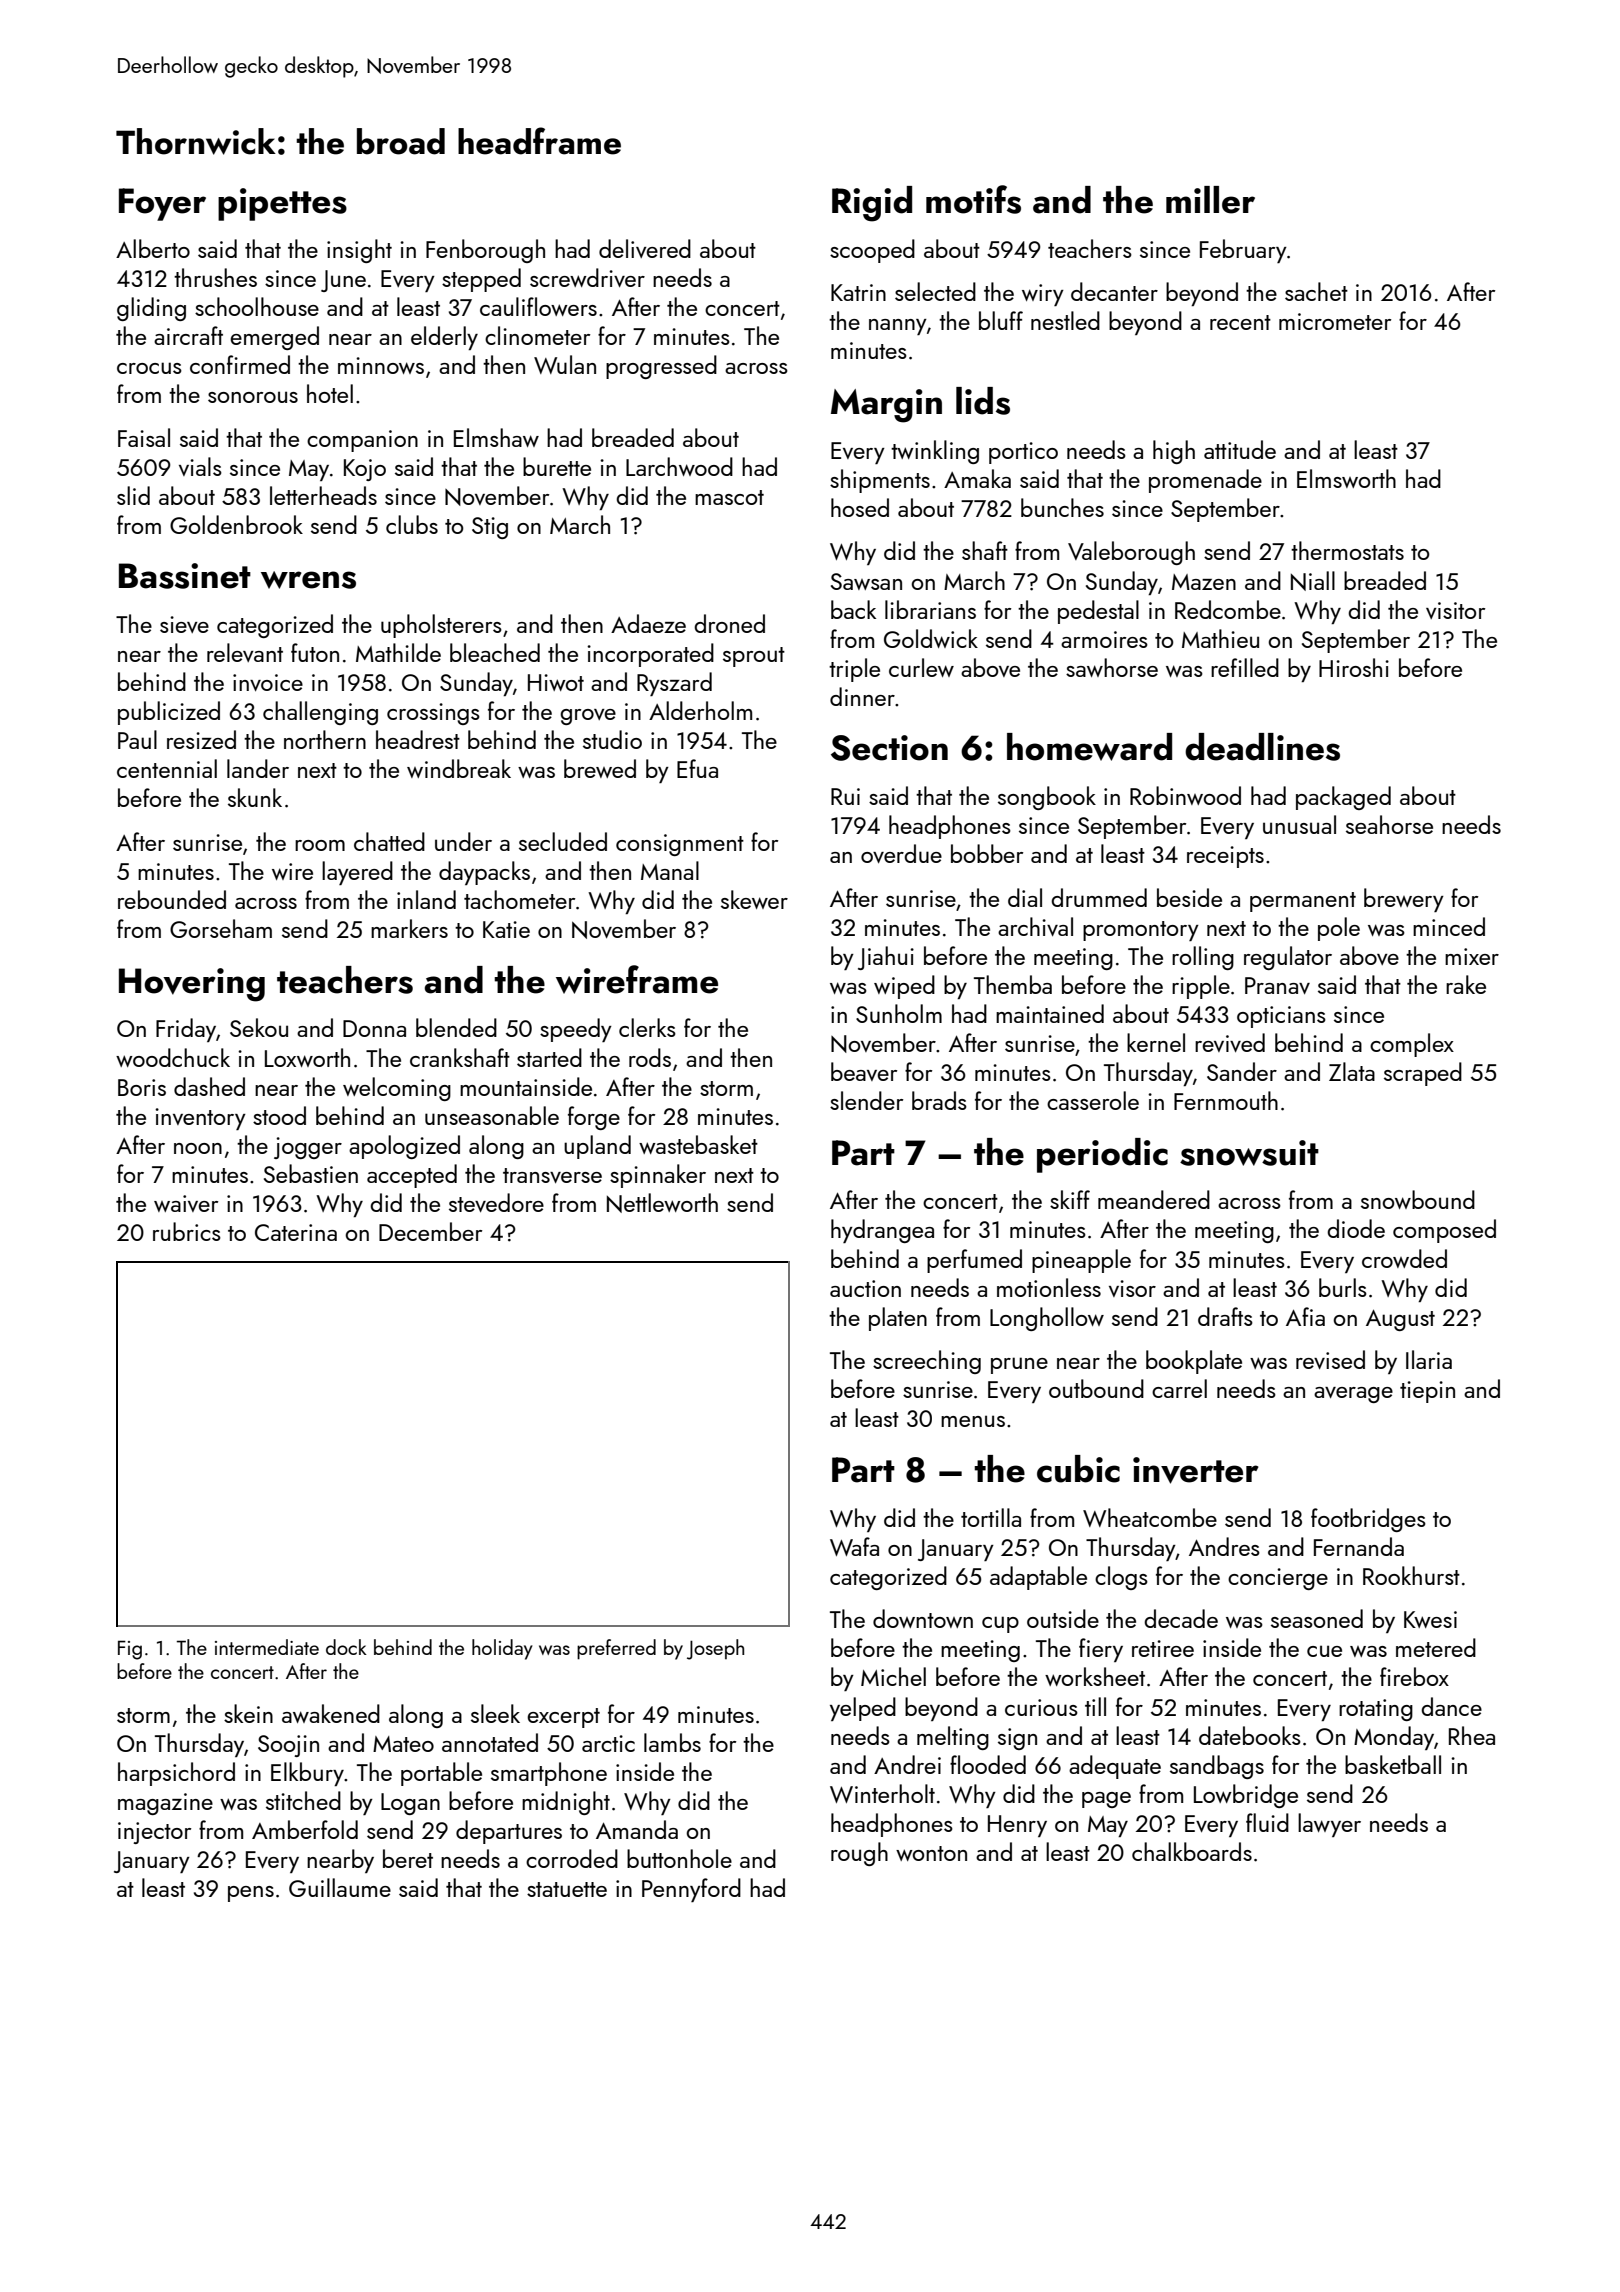 This document has width=1620, height=2292. Describe the element at coordinates (662, 1203) in the document. I see `Nettleworth` at that location.
